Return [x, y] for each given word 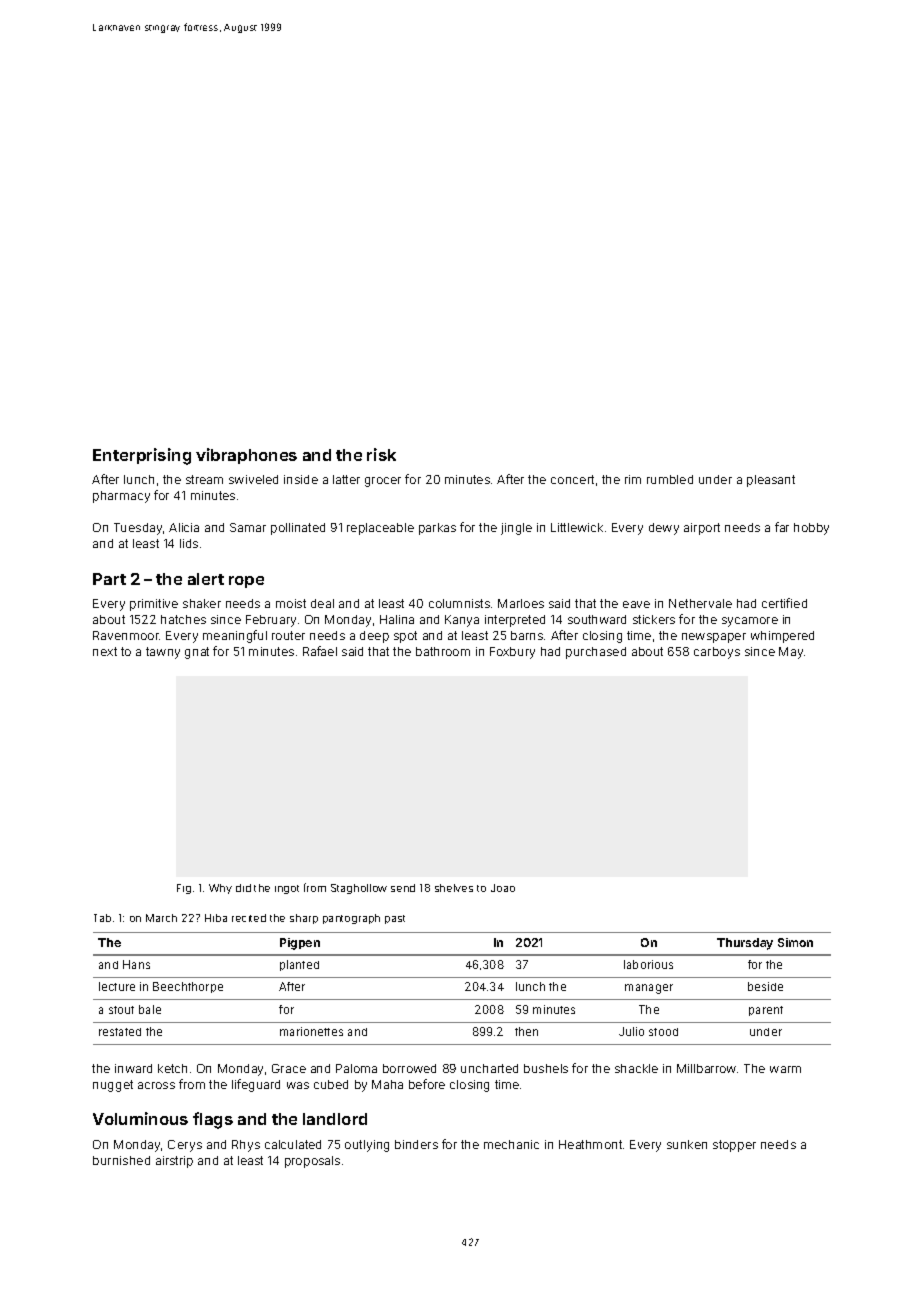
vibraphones [246, 456]
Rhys [246, 1146]
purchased [596, 653]
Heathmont [590, 1144]
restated [120, 1032]
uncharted [489, 1068]
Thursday [745, 944]
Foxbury [512, 653]
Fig [184, 889]
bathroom [443, 651]
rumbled [670, 479]
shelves [454, 888]
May [791, 653]
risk [381, 454]
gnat [197, 653]
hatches [183, 619]
